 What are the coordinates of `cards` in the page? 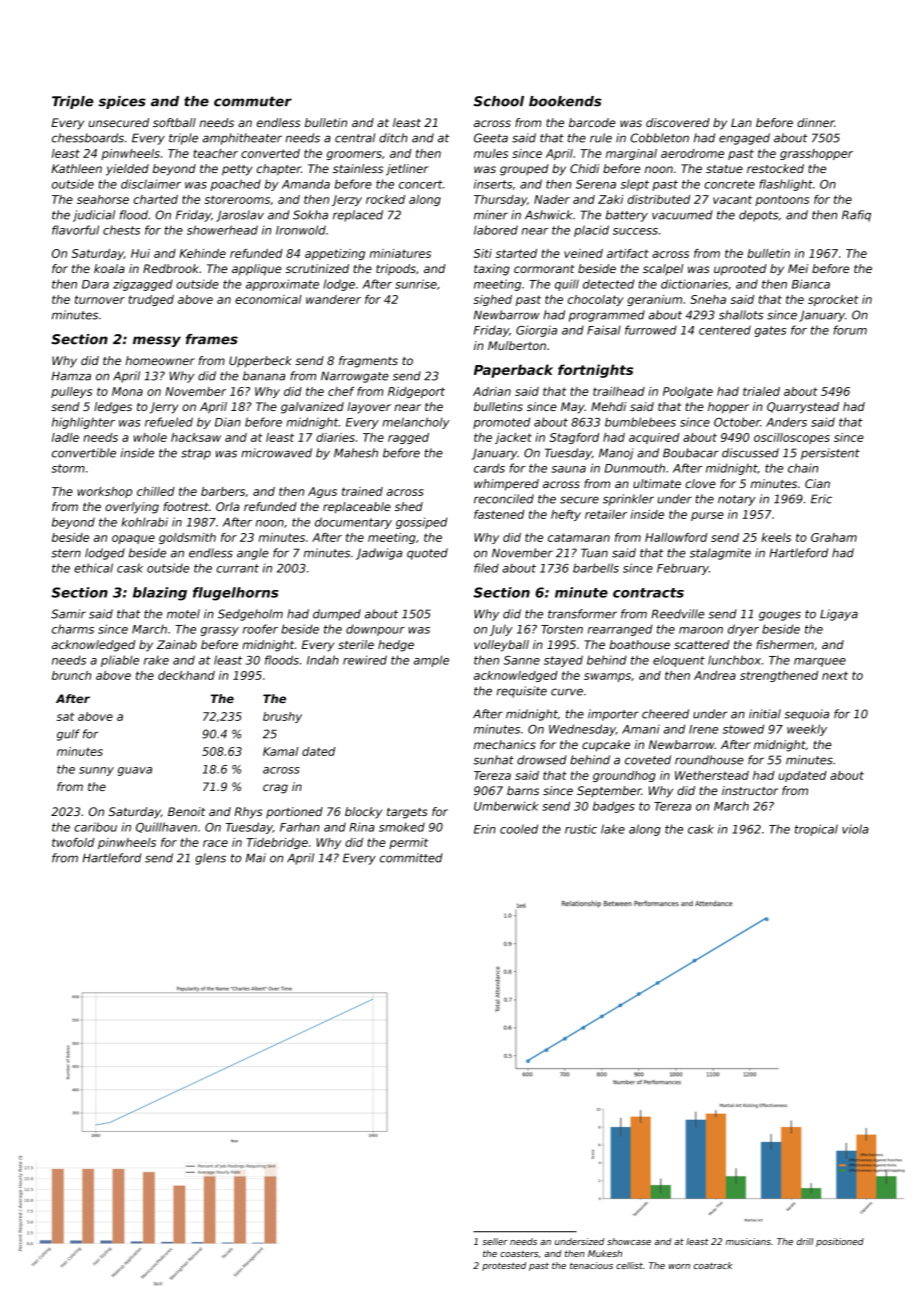 It's located at (489, 468).
